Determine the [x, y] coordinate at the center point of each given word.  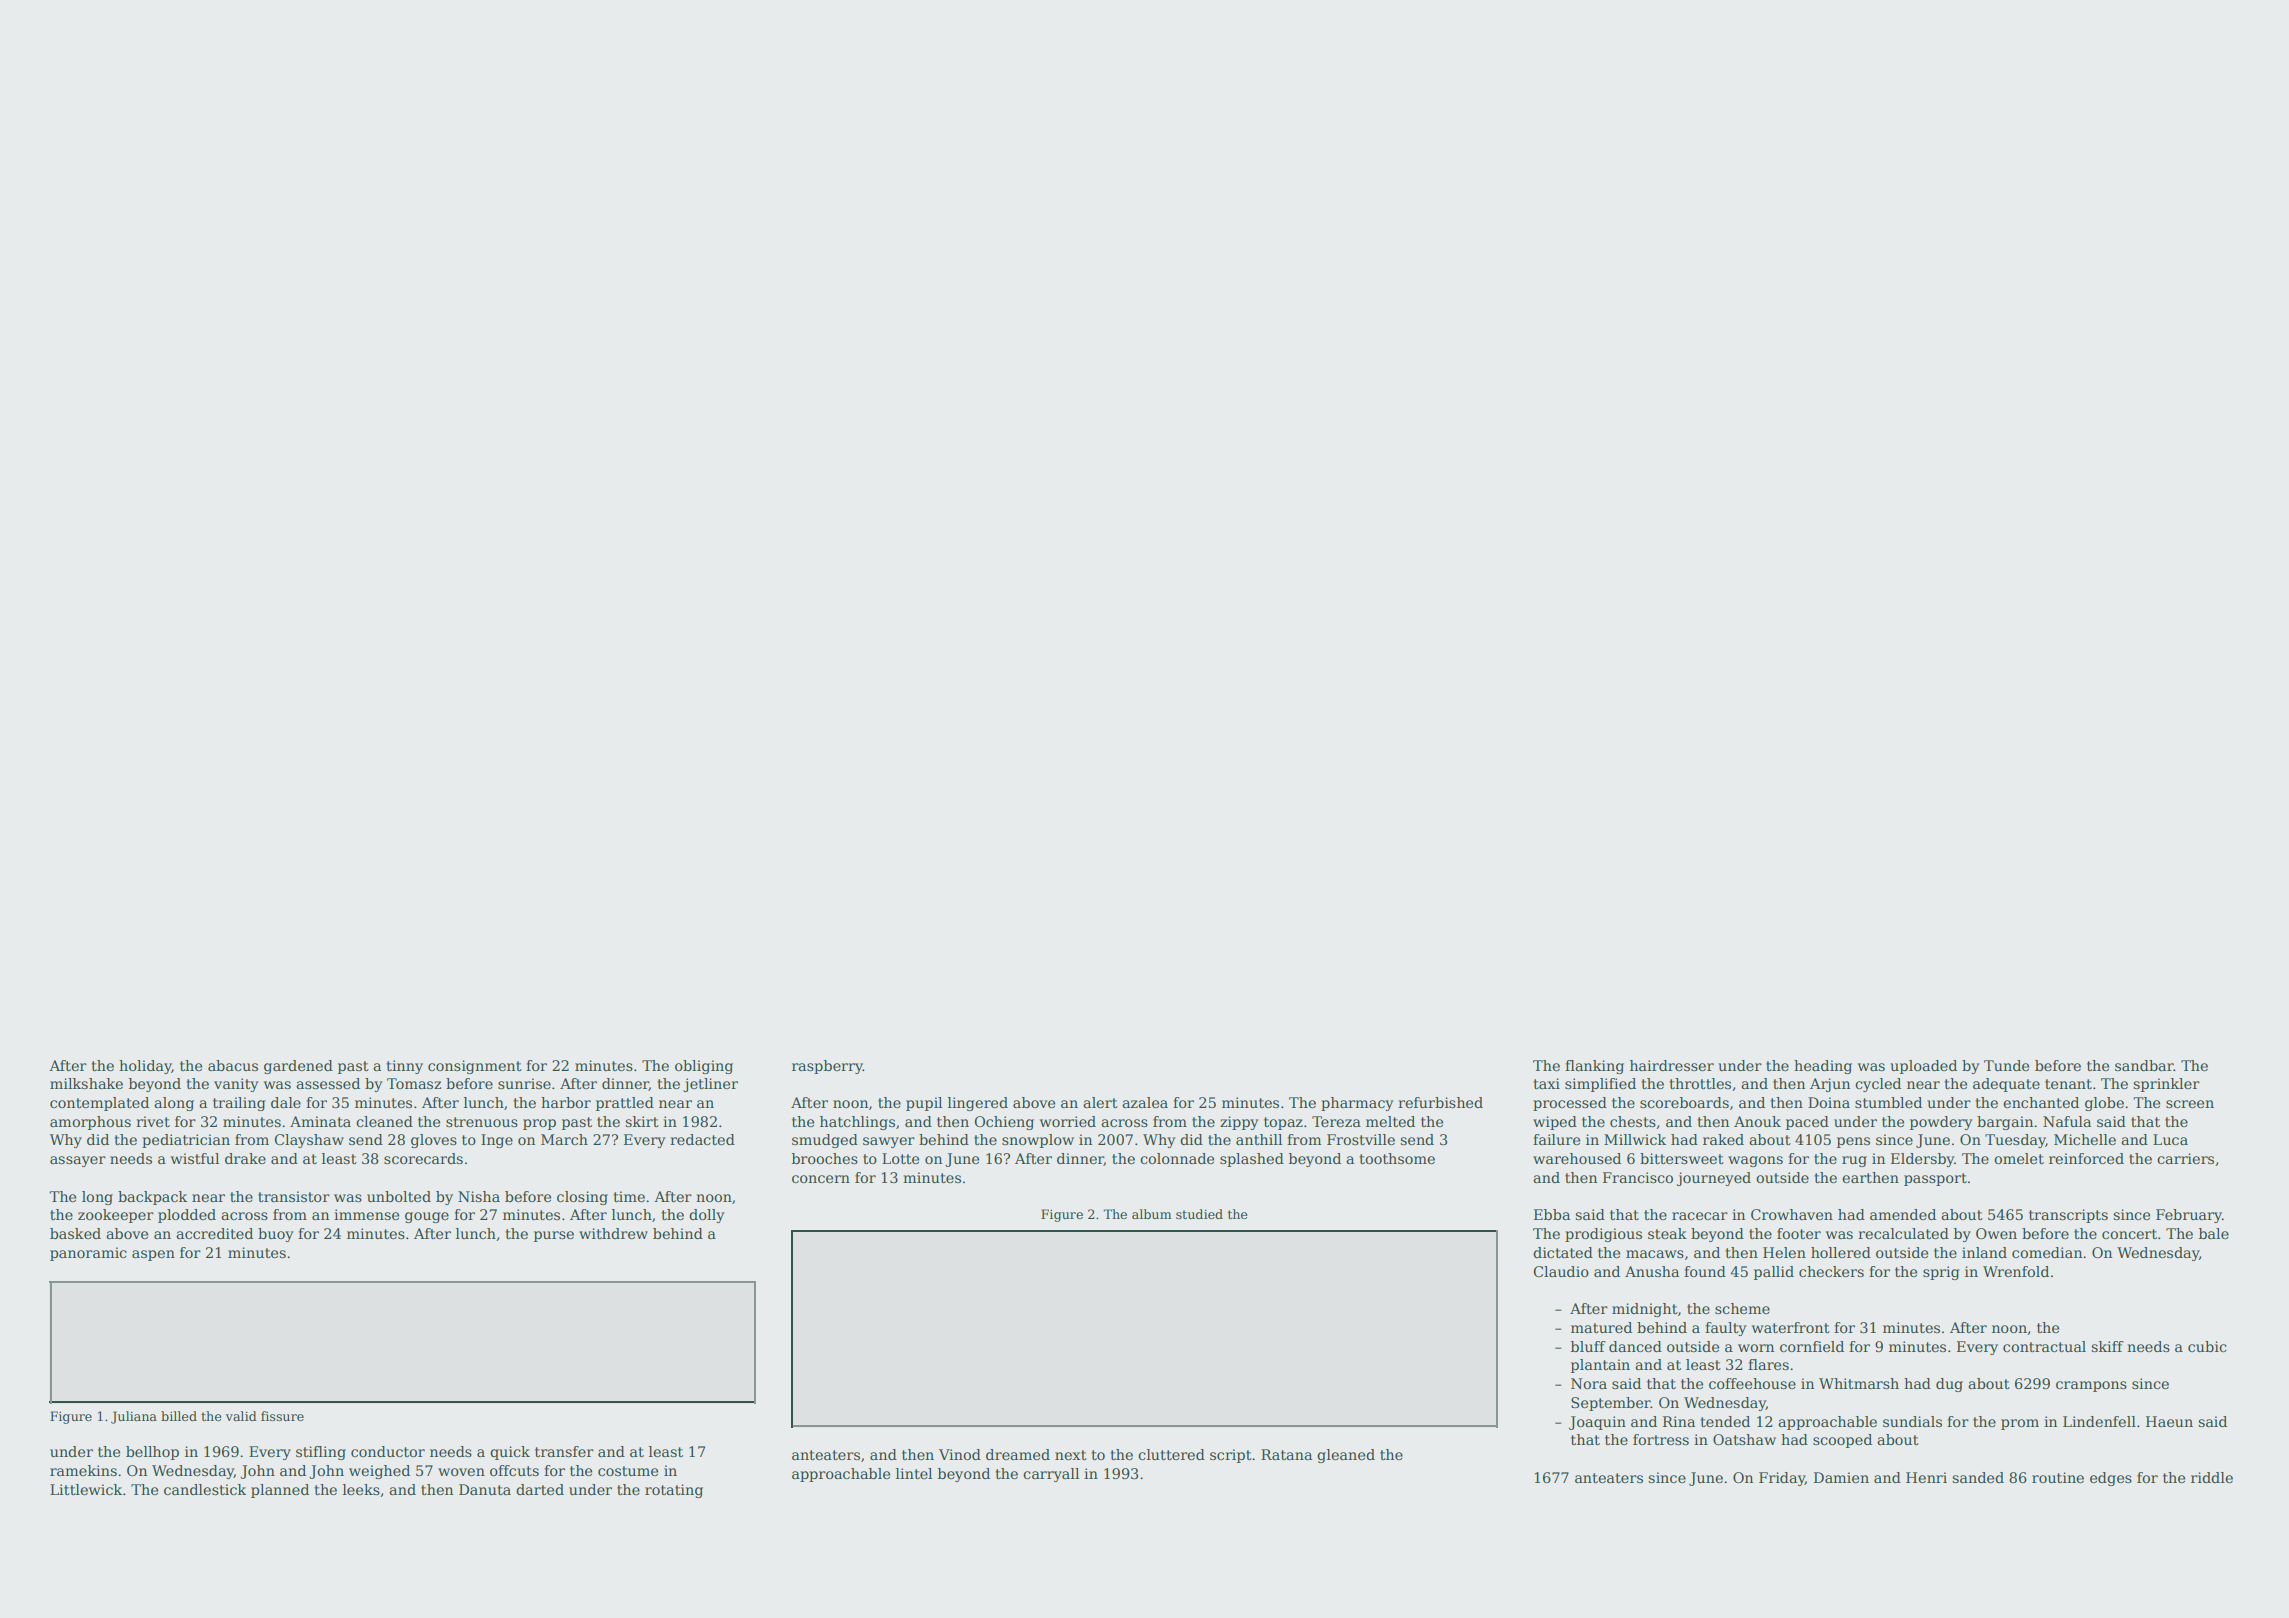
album [1152, 1214]
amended [1903, 1214]
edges [2111, 1479]
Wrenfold [2016, 1271]
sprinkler [2166, 1085]
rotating [674, 1491]
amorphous [90, 1123]
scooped [1842, 1441]
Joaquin [1597, 1423]
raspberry [827, 1067]
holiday [145, 1067]
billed [179, 1416]
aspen [153, 1255]
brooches [825, 1158]
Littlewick [86, 1489]
